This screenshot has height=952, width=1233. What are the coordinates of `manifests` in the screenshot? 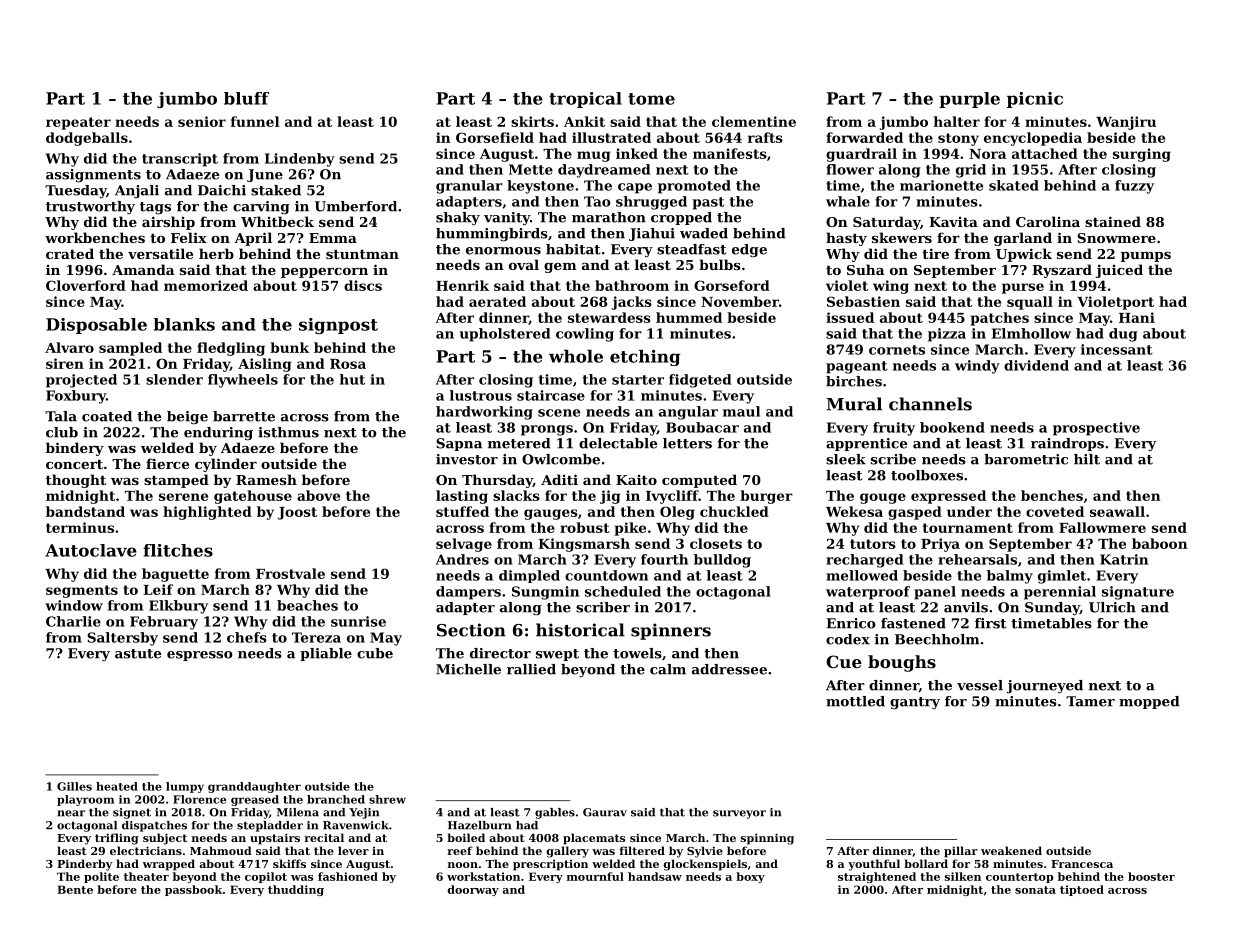 It's located at (730, 153).
